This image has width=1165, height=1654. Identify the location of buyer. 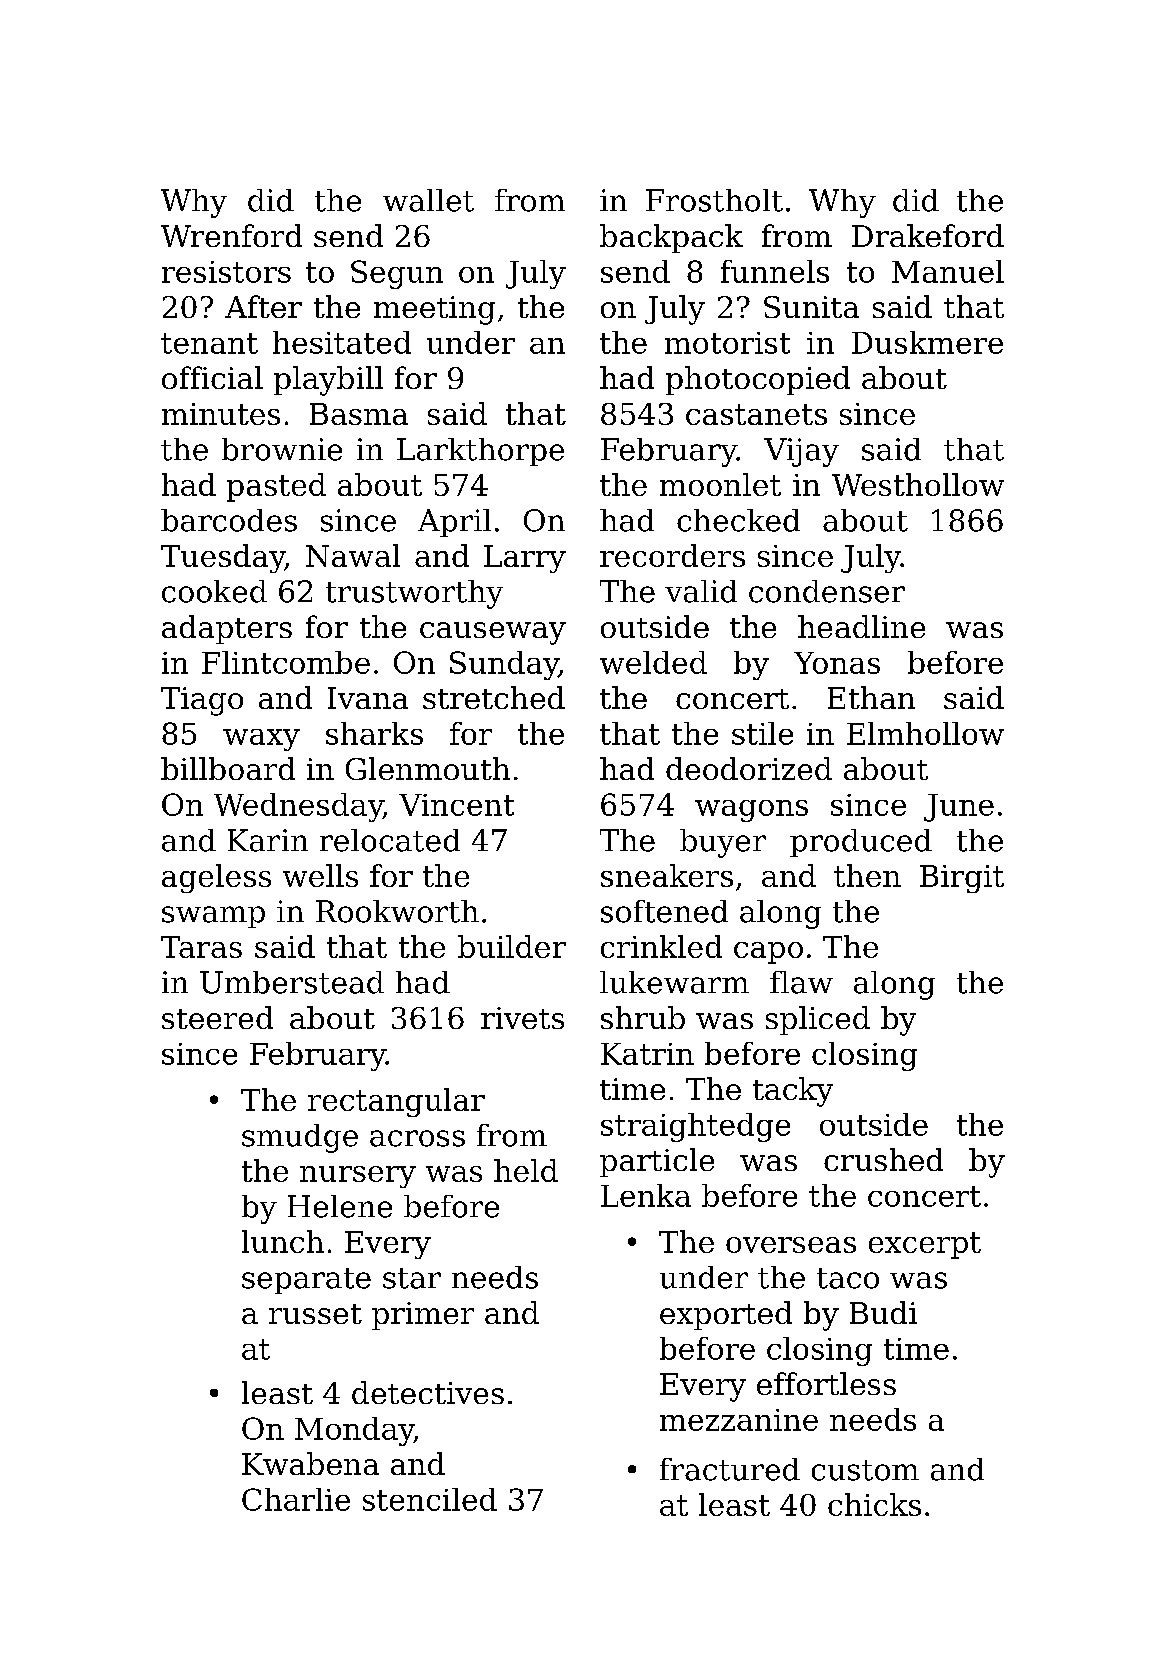
(723, 843).
